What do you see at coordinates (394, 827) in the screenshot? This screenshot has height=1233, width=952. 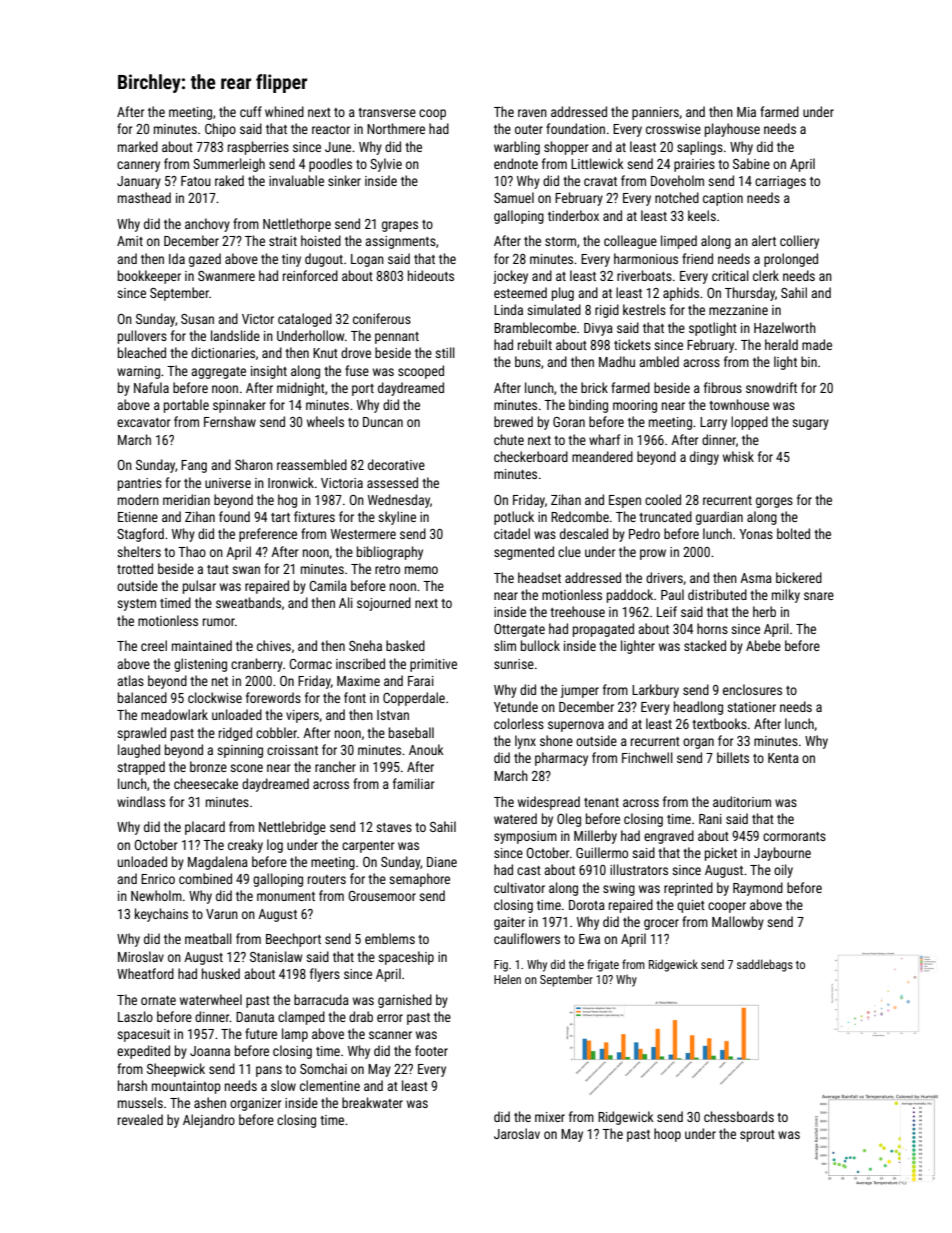 I see `staves` at bounding box center [394, 827].
